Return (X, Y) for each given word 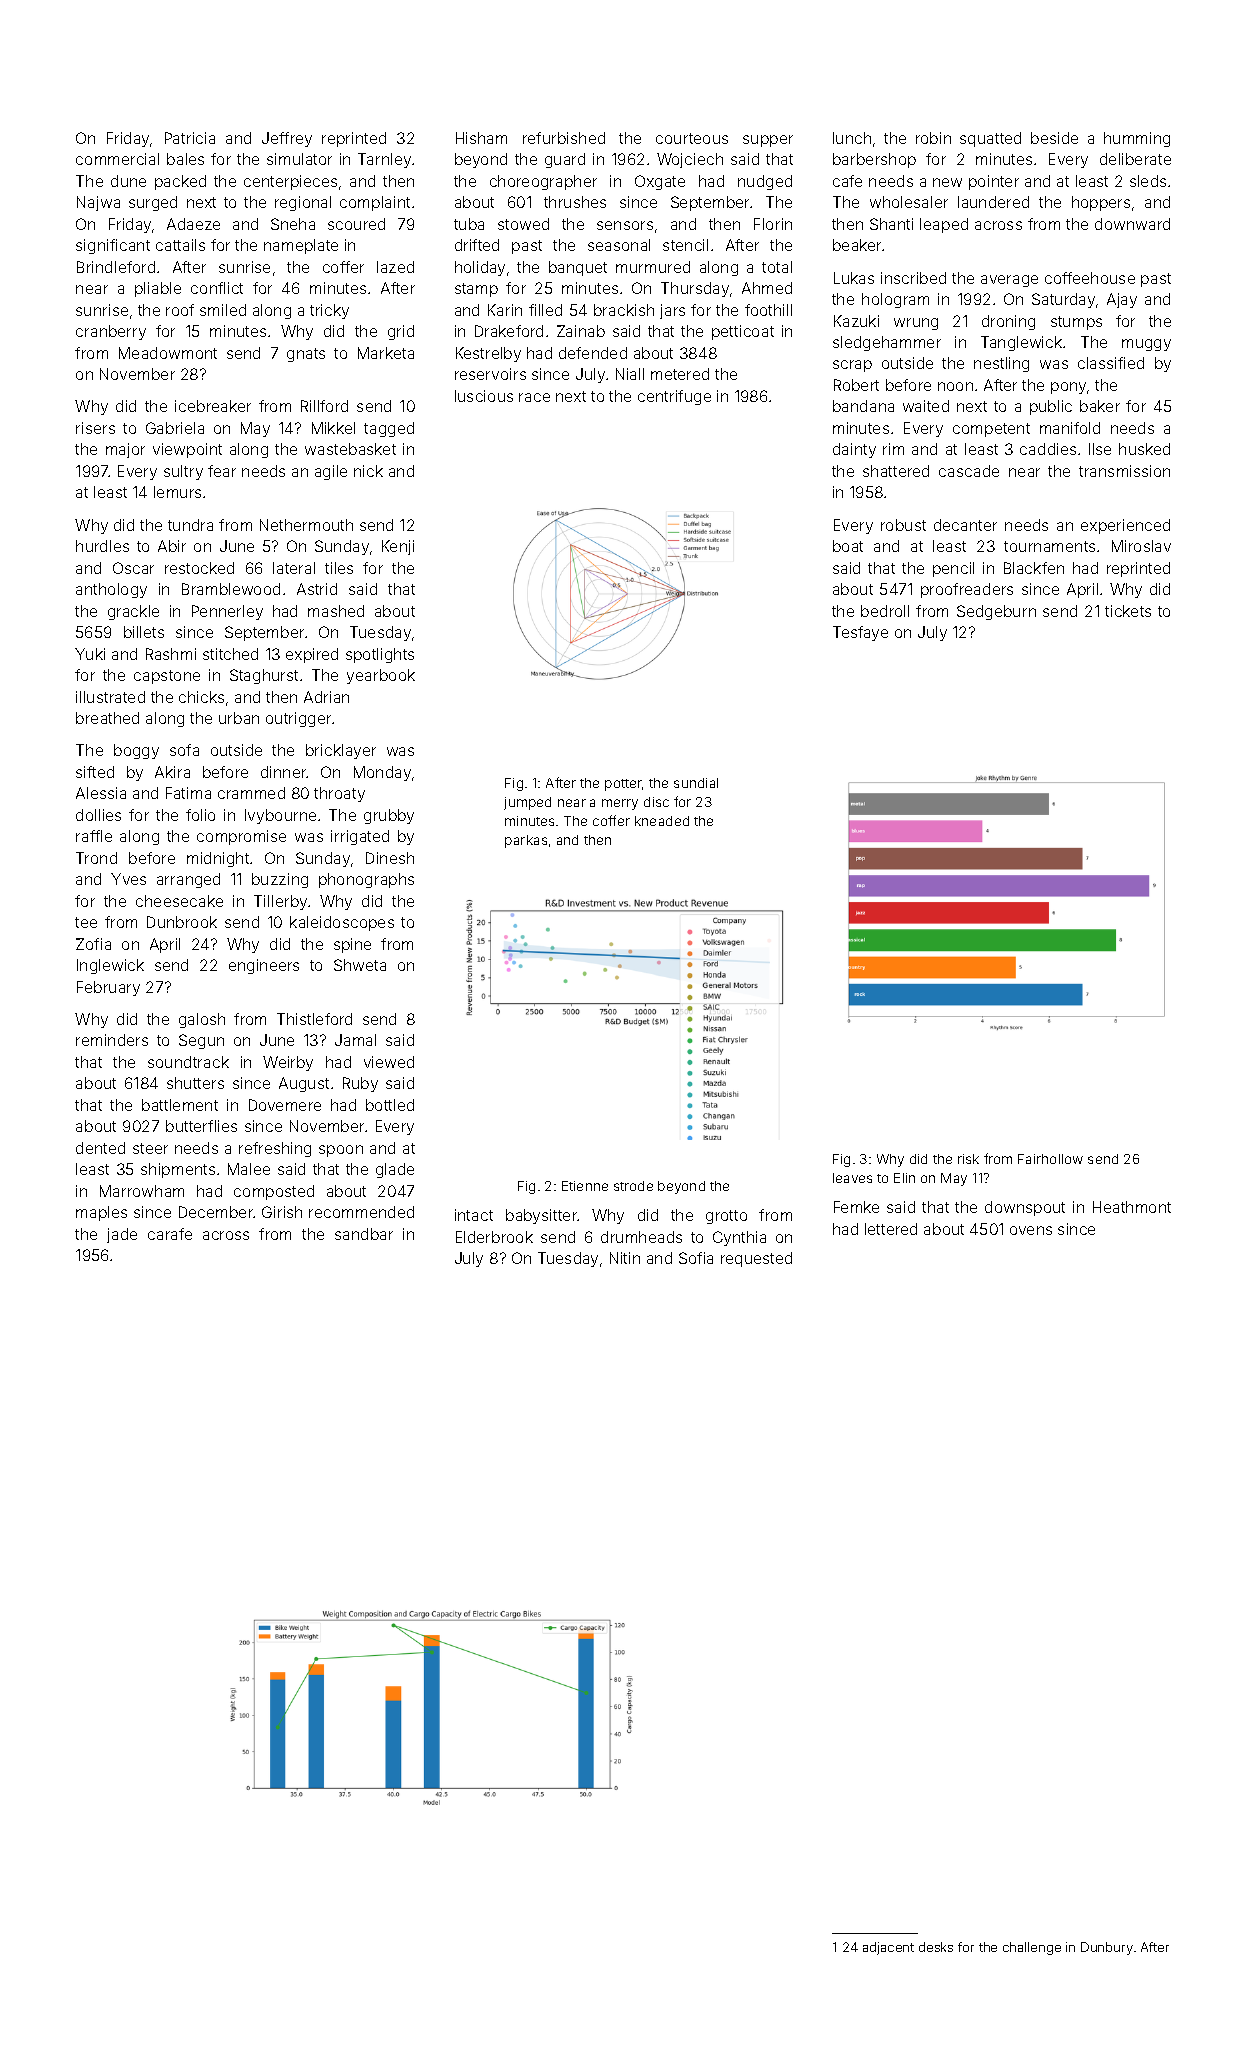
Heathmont (1132, 1207)
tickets (1128, 611)
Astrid (317, 589)
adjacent (888, 1948)
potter (624, 785)
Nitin (625, 1258)
